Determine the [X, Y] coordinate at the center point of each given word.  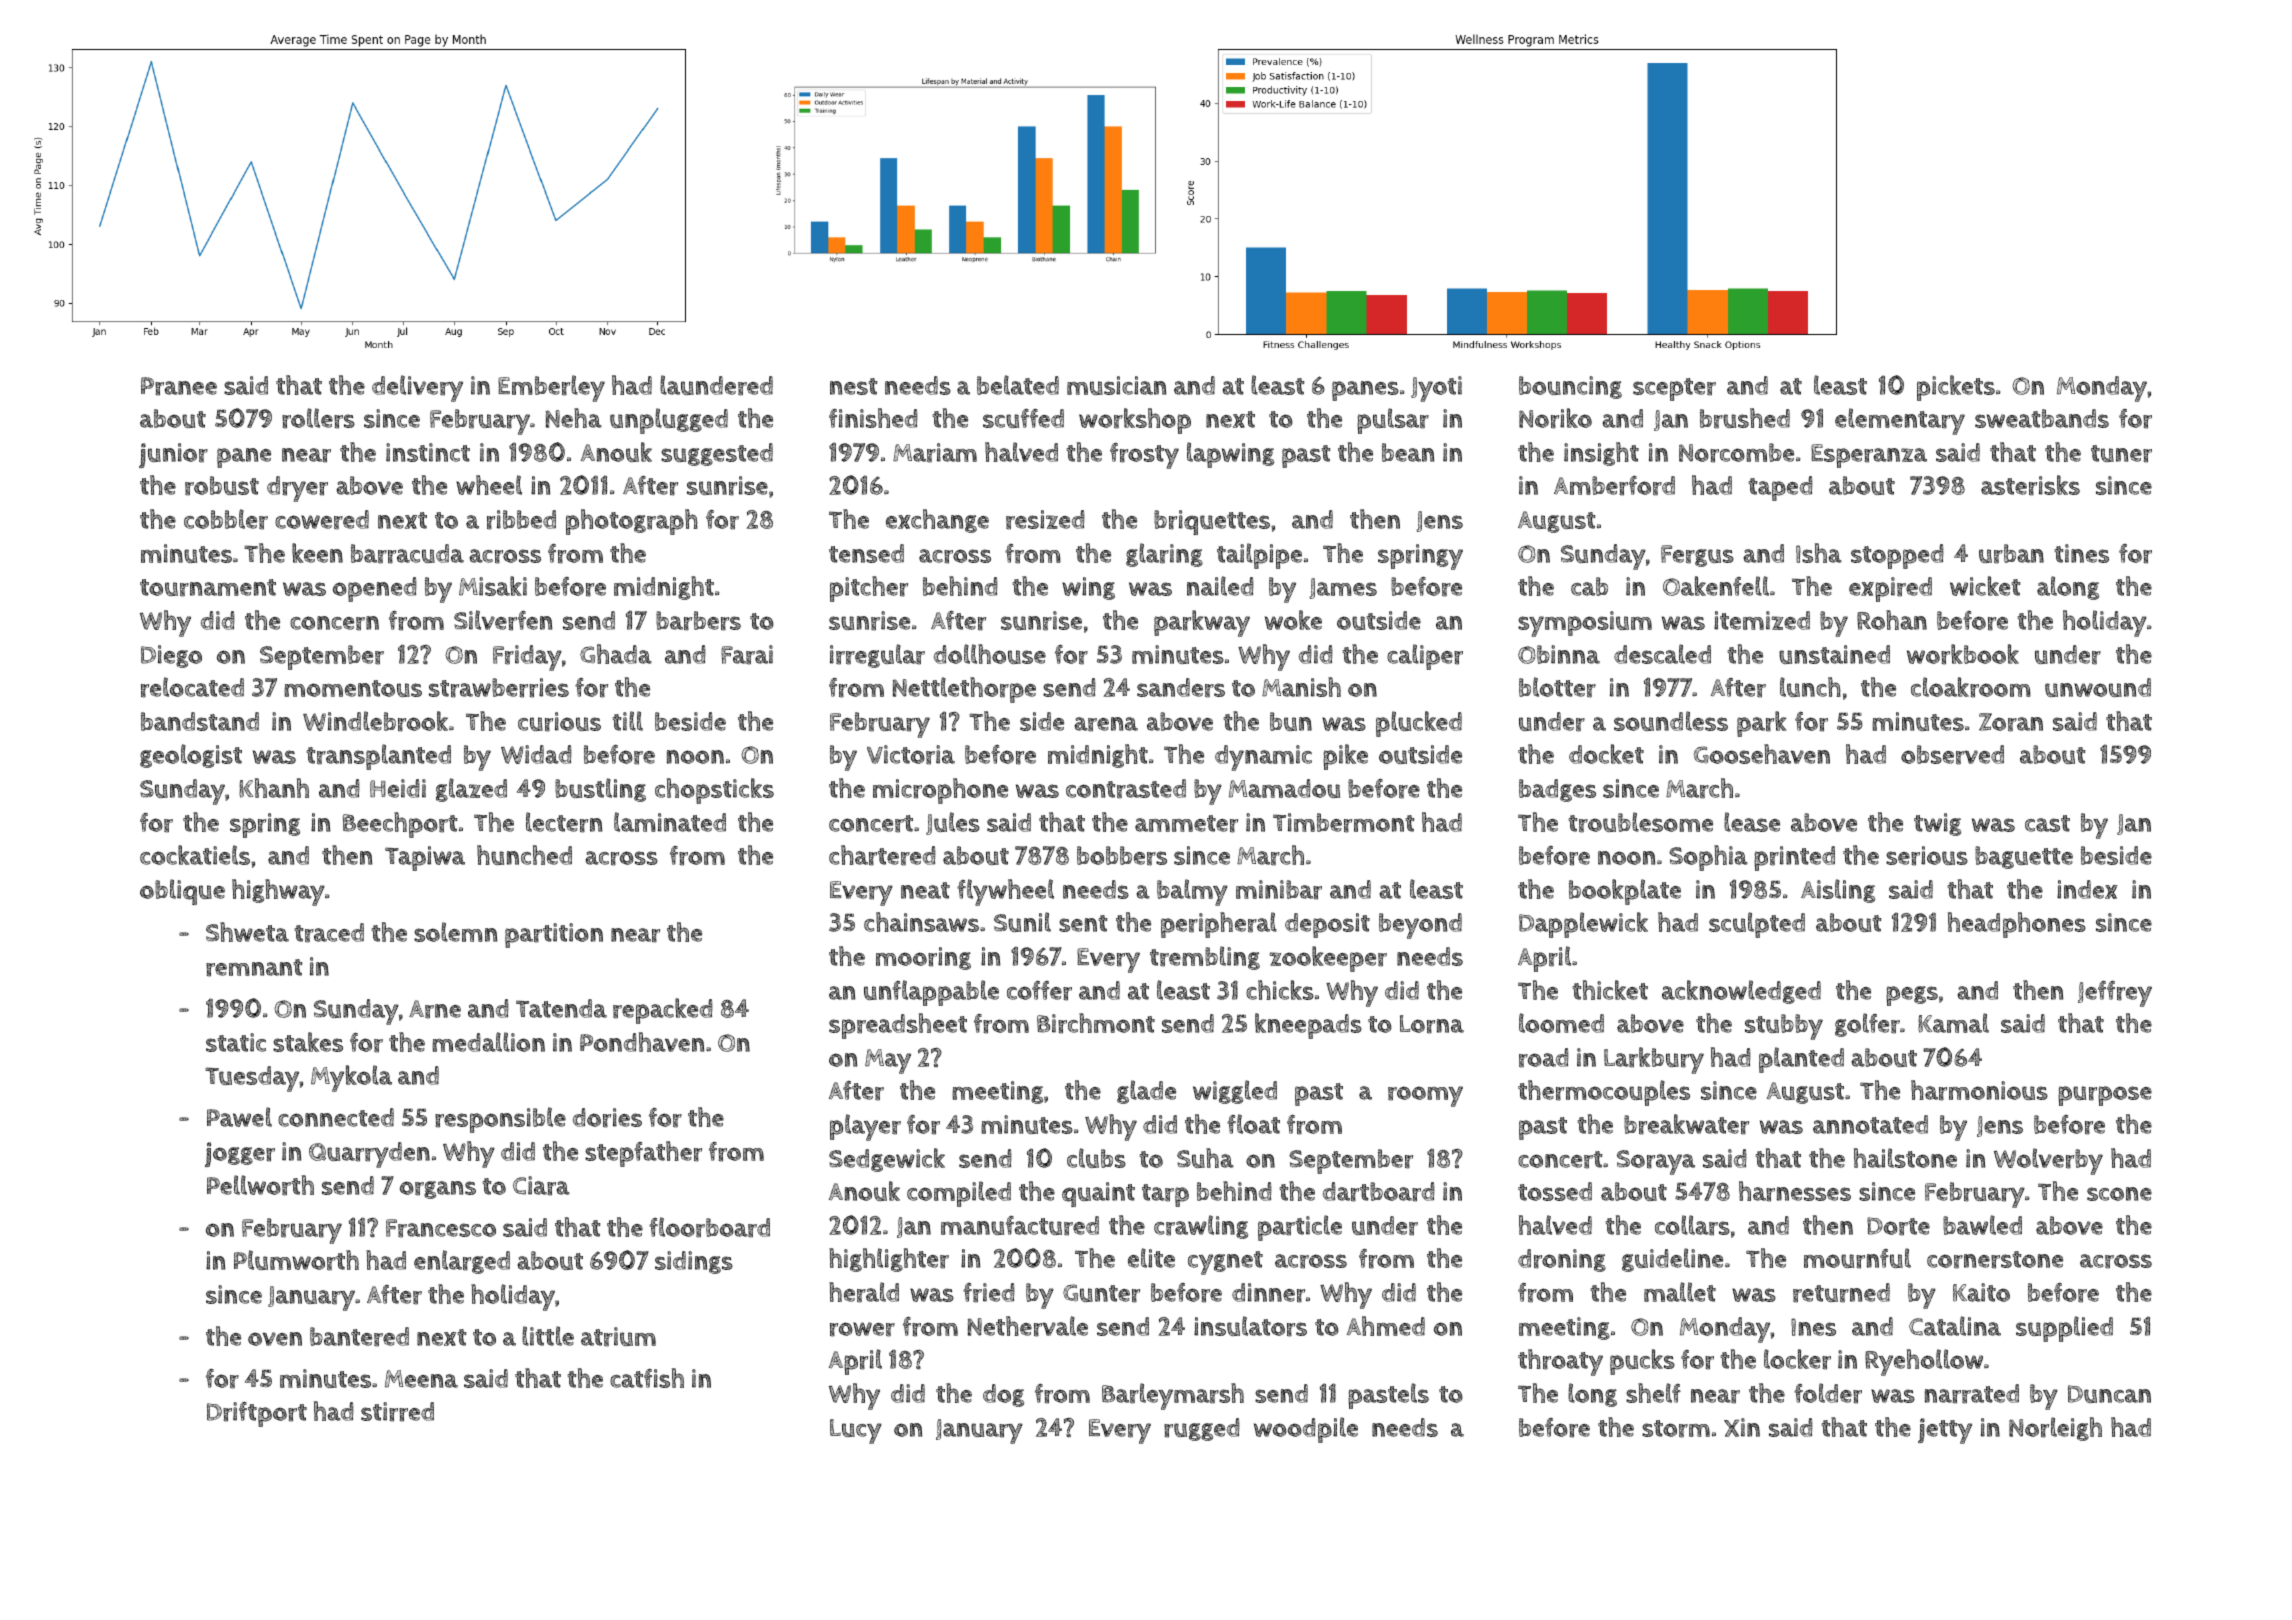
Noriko [1555, 418]
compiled [959, 1194]
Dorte [1898, 1226]
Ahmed [1386, 1326]
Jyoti [1436, 389]
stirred [397, 1412]
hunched [524, 855]
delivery [417, 388]
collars [1692, 1225]
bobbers [1122, 856]
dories [607, 1118]
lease [1752, 822]
